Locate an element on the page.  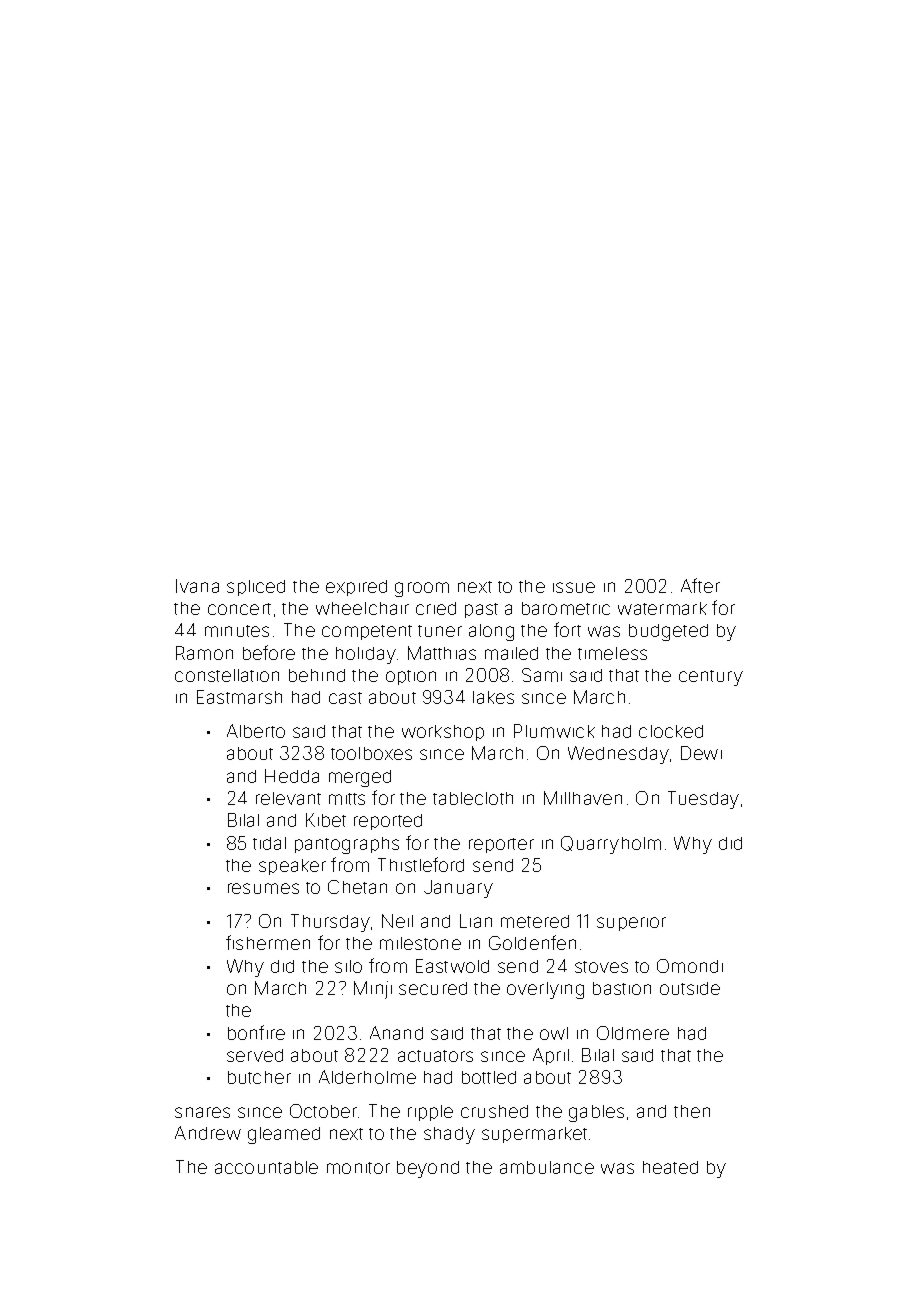
Omondi is located at coordinates (690, 966).
